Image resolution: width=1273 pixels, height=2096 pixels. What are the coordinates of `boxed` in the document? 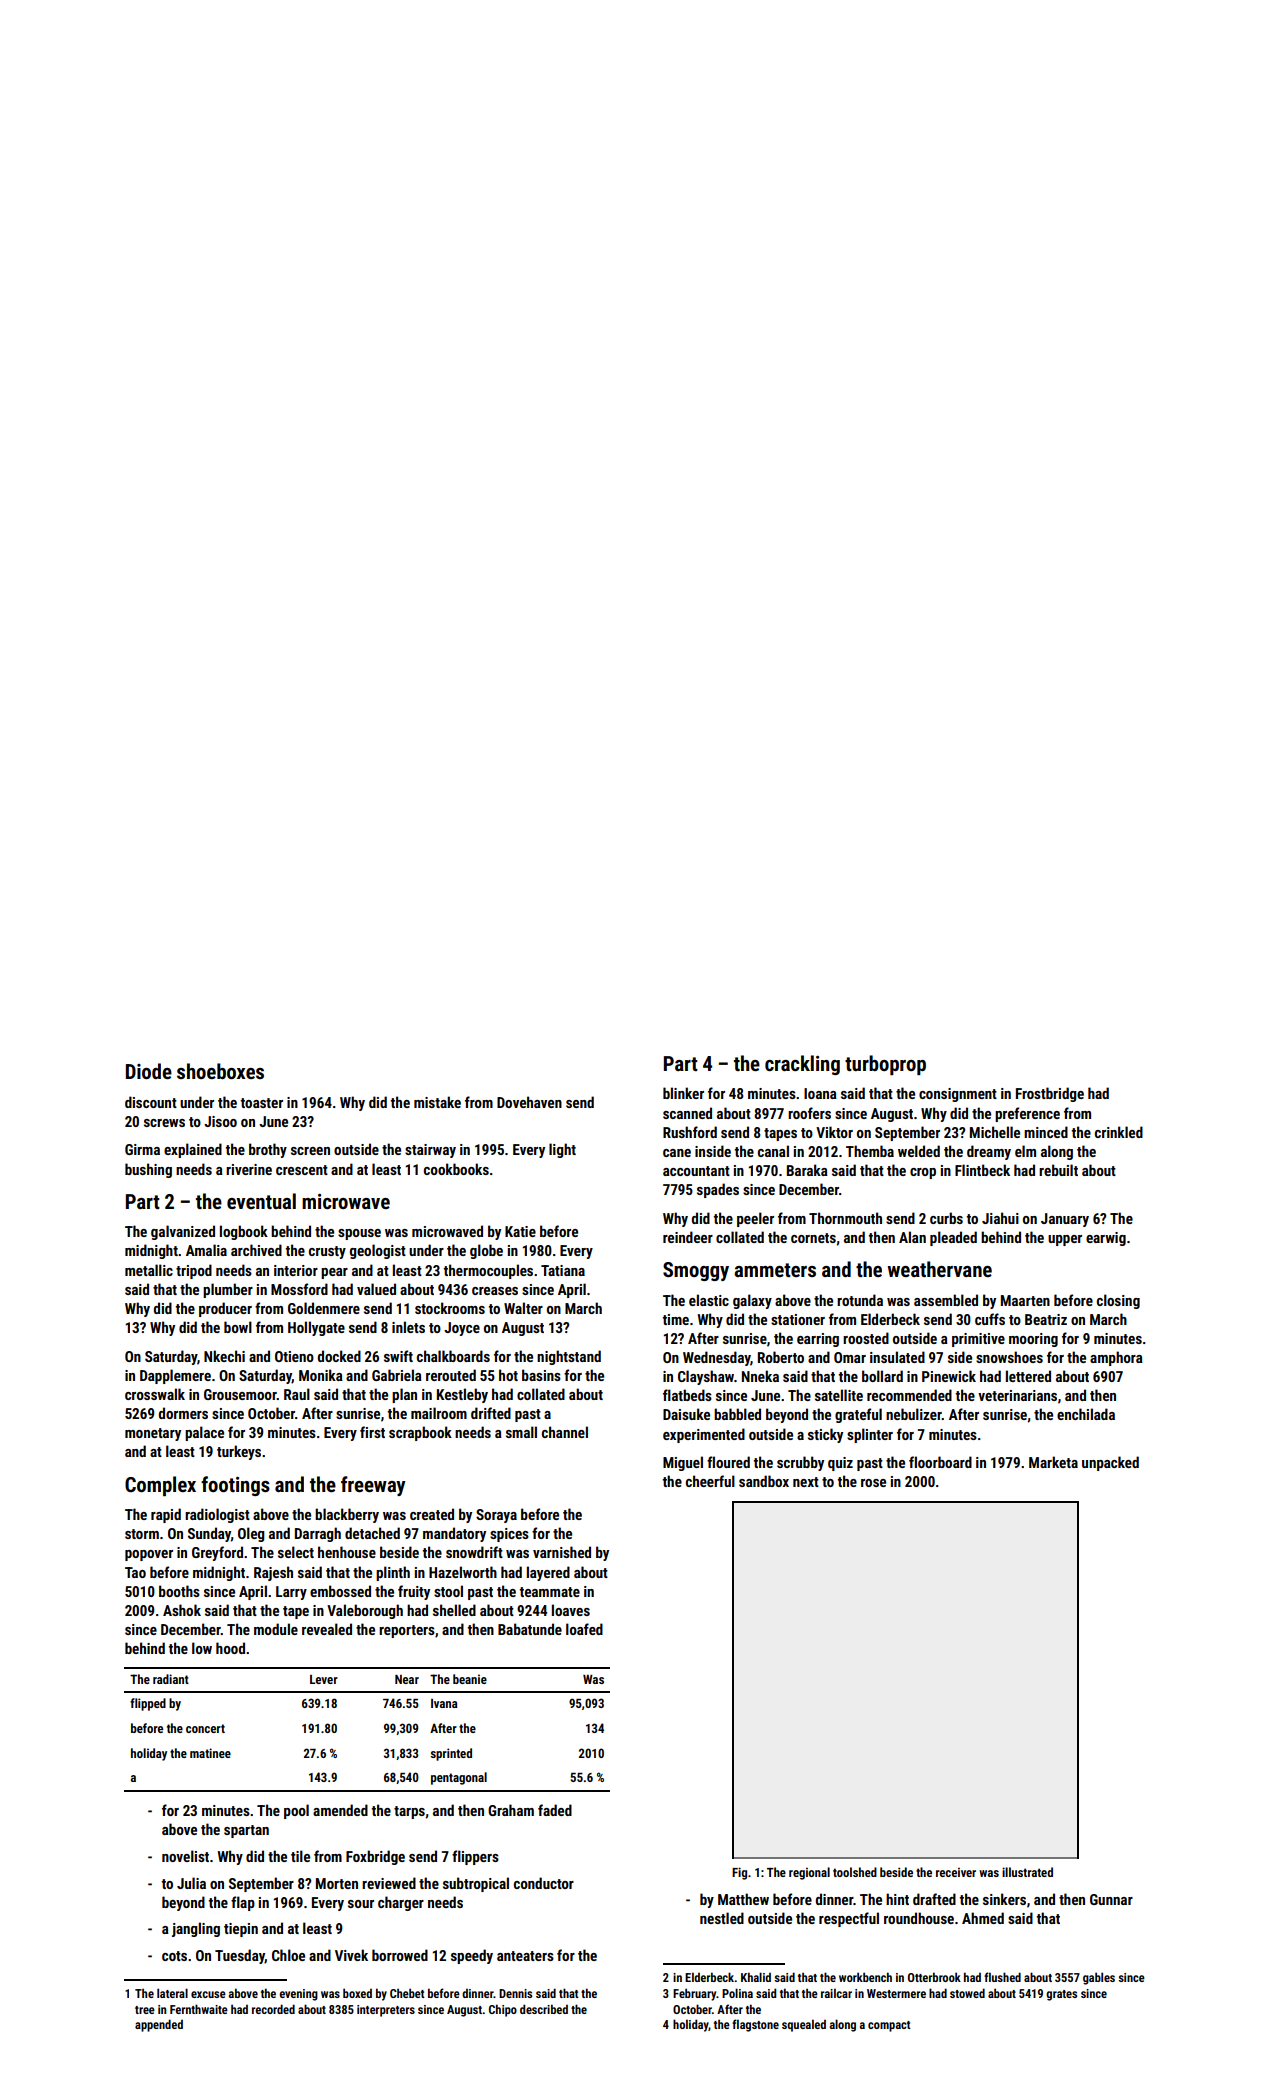 It's located at (357, 1993).
